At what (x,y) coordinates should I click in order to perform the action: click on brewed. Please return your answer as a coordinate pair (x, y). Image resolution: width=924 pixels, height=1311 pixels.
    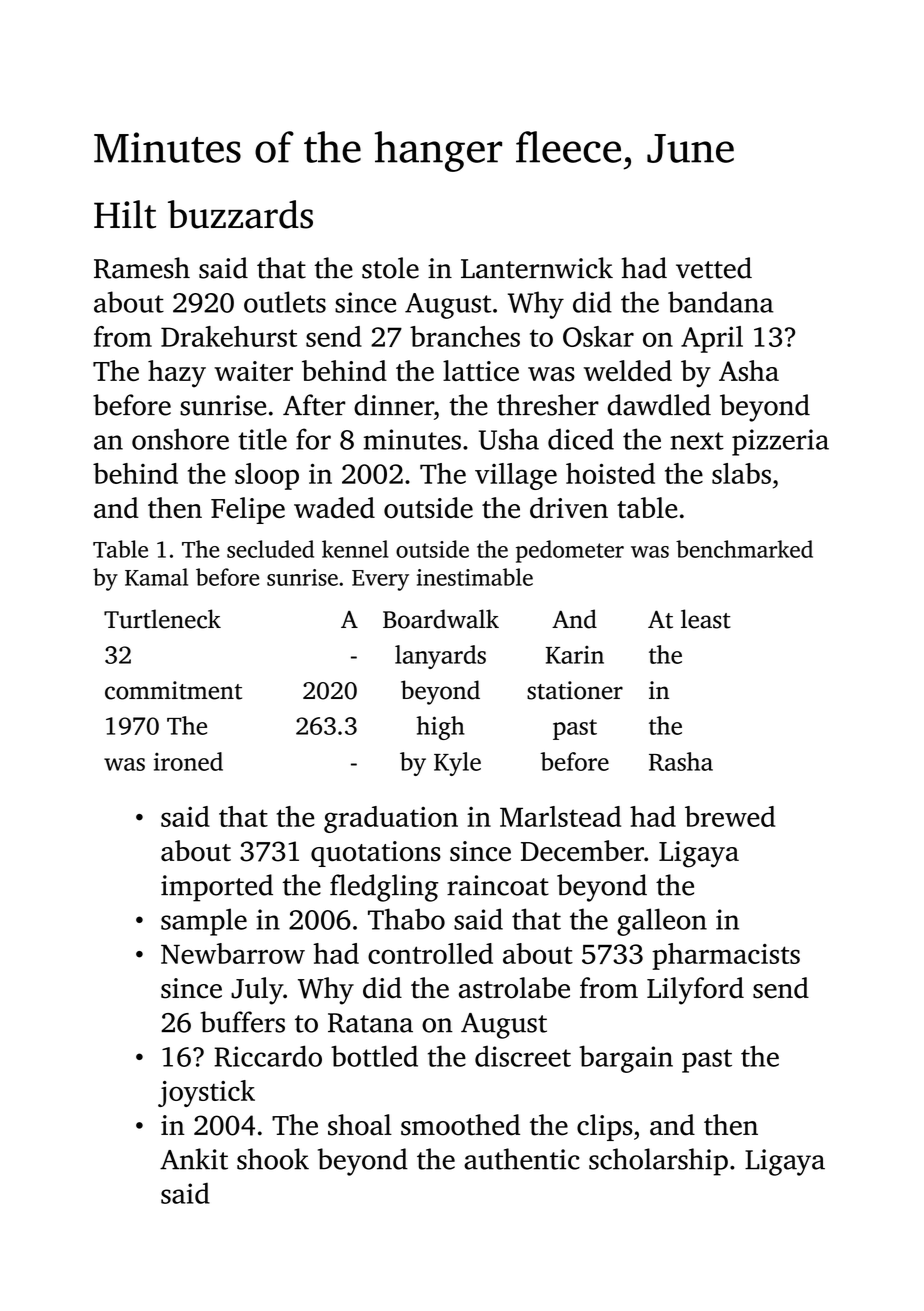
    Looking at the image, I should click on (730, 816).
